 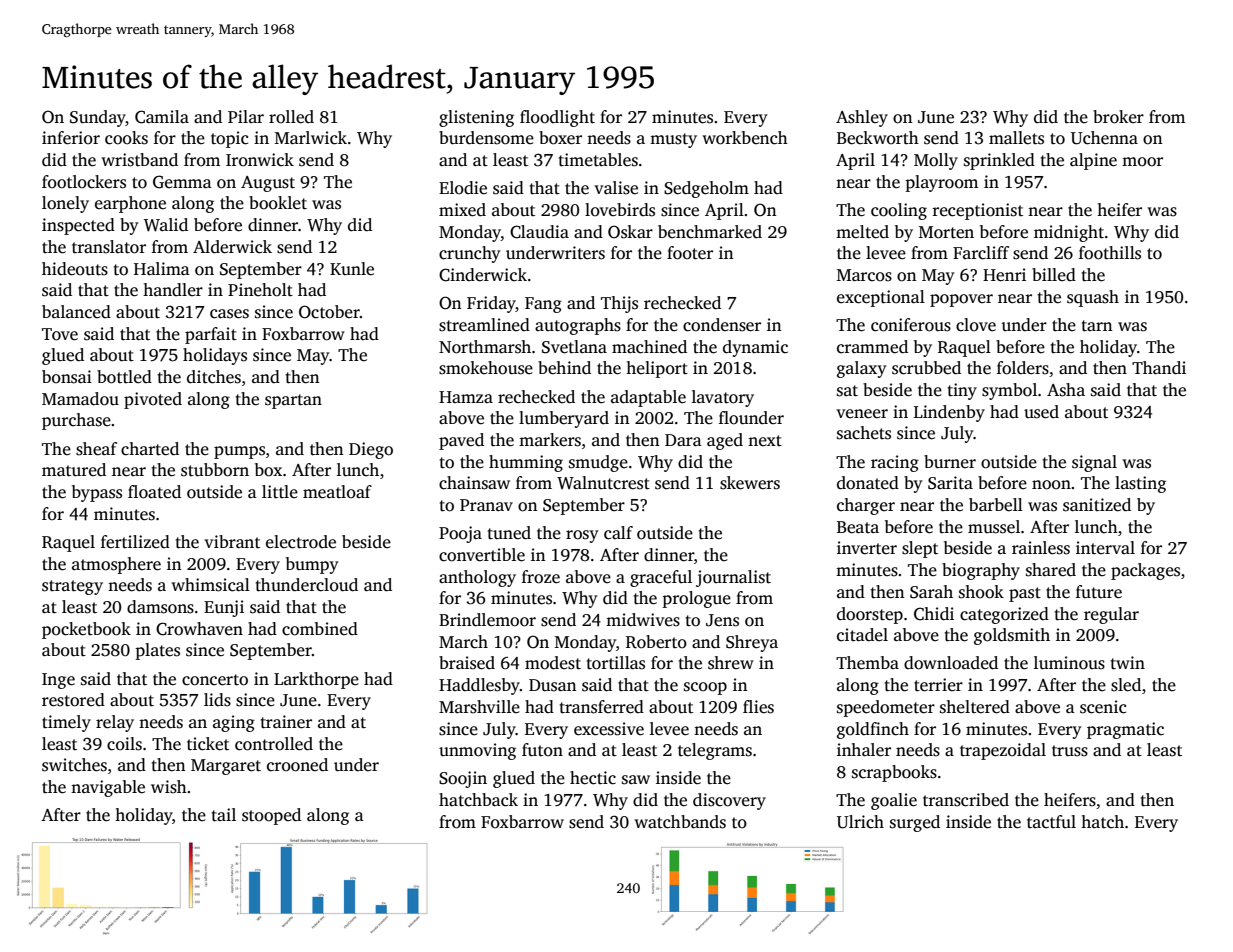 What do you see at coordinates (1118, 117) in the image?
I see `broker` at bounding box center [1118, 117].
